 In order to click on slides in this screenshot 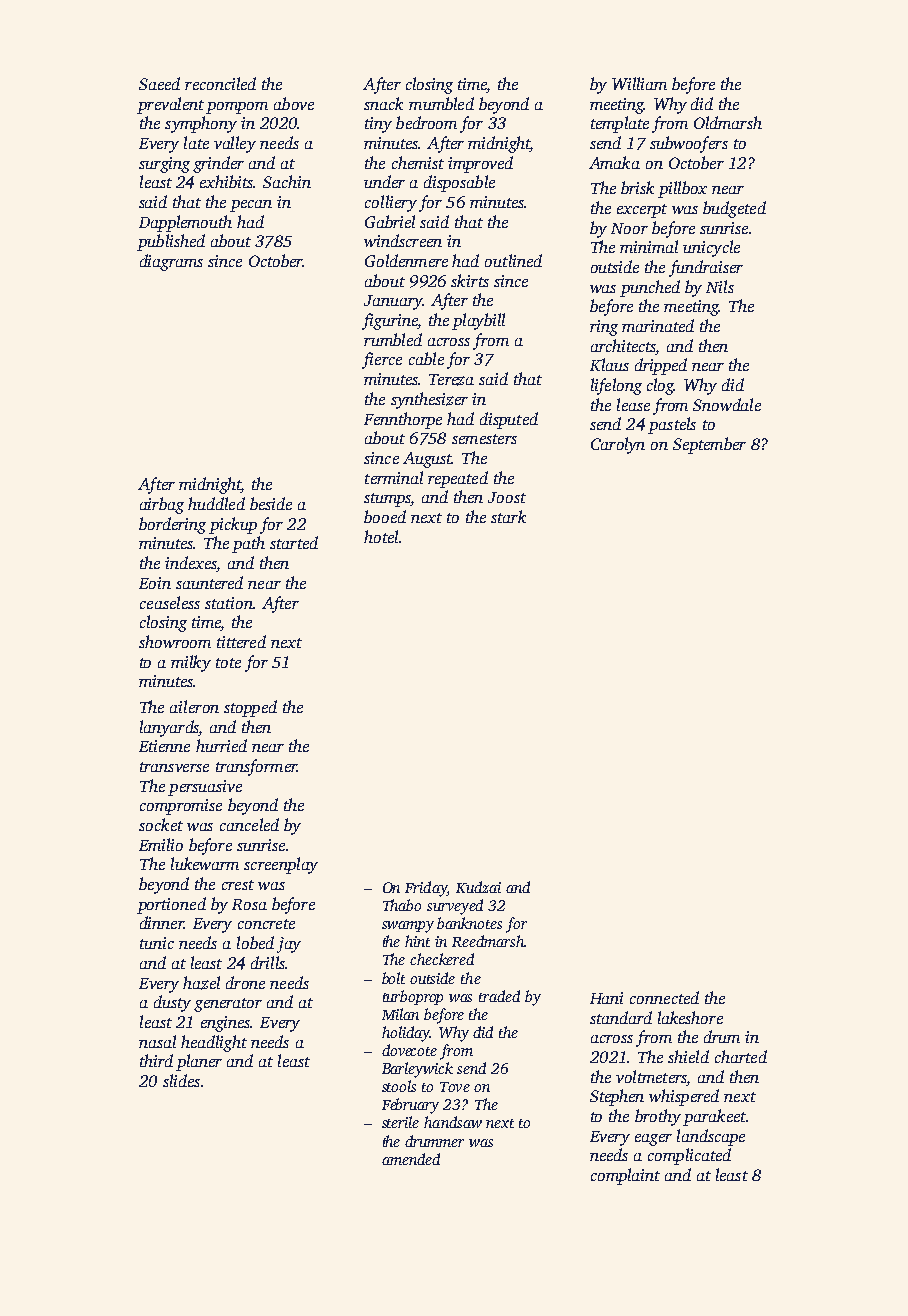, I will do `click(181, 1080)`.
